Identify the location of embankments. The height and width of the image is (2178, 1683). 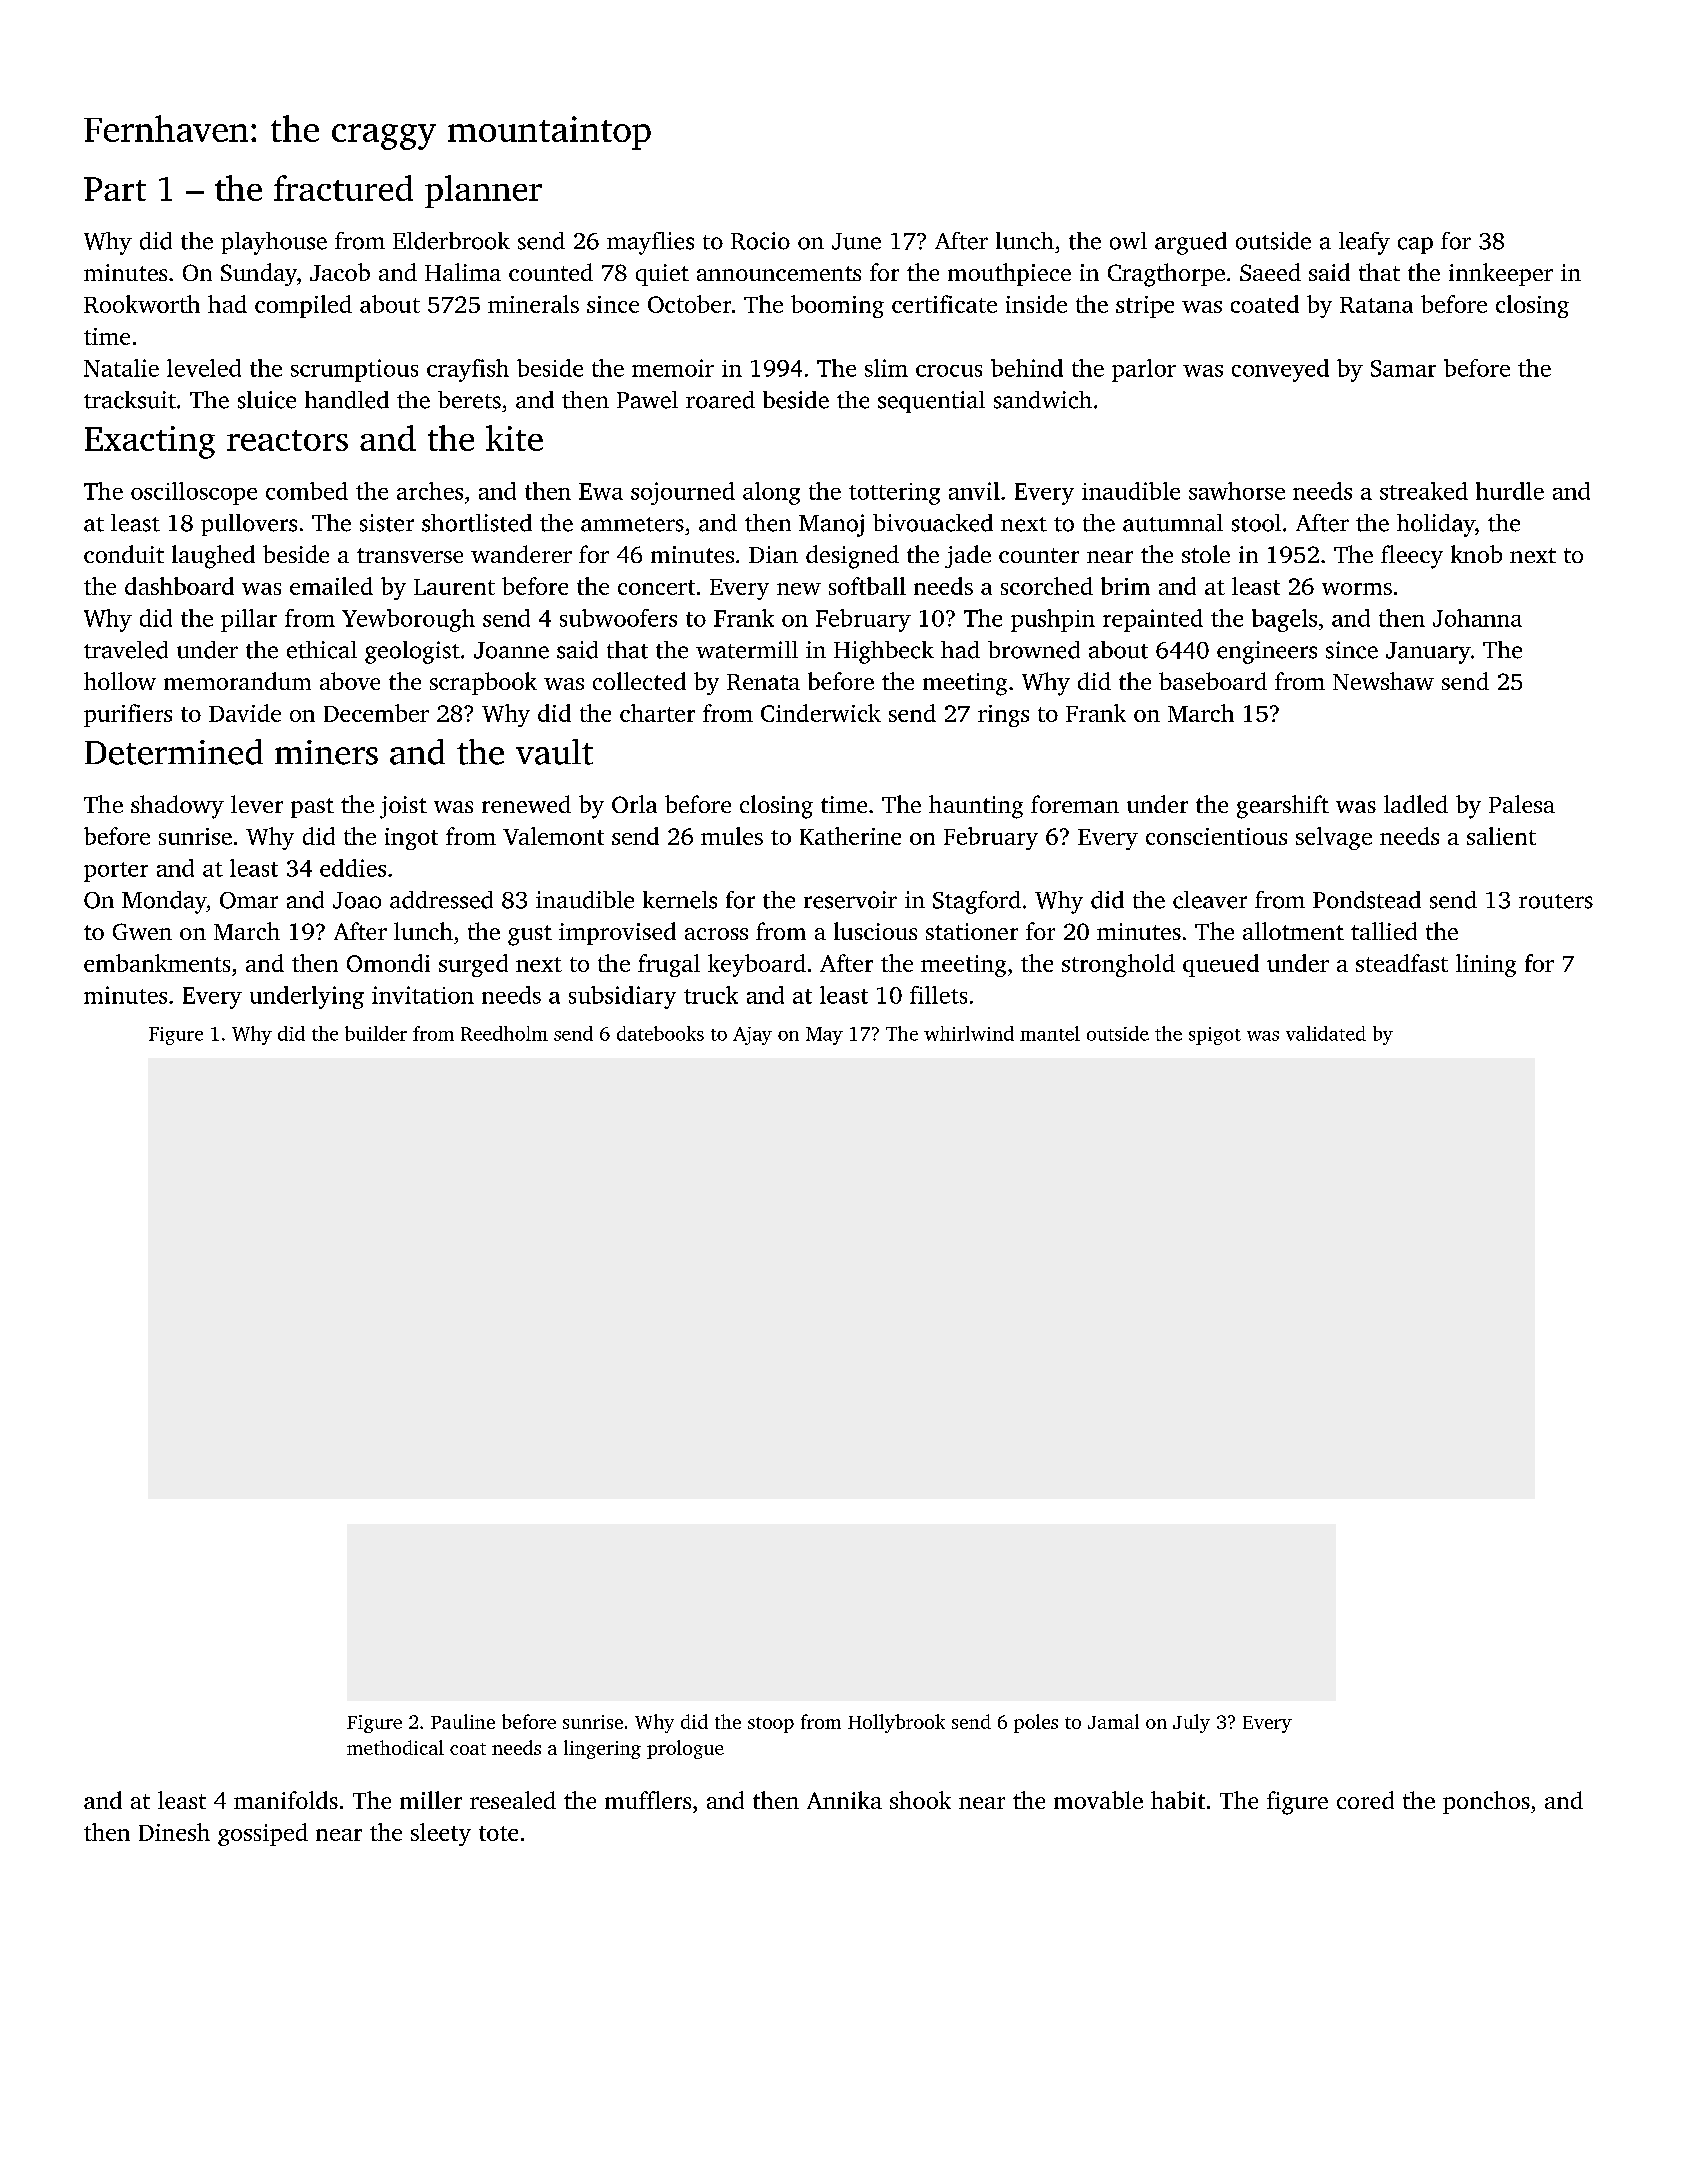
(157, 963).
